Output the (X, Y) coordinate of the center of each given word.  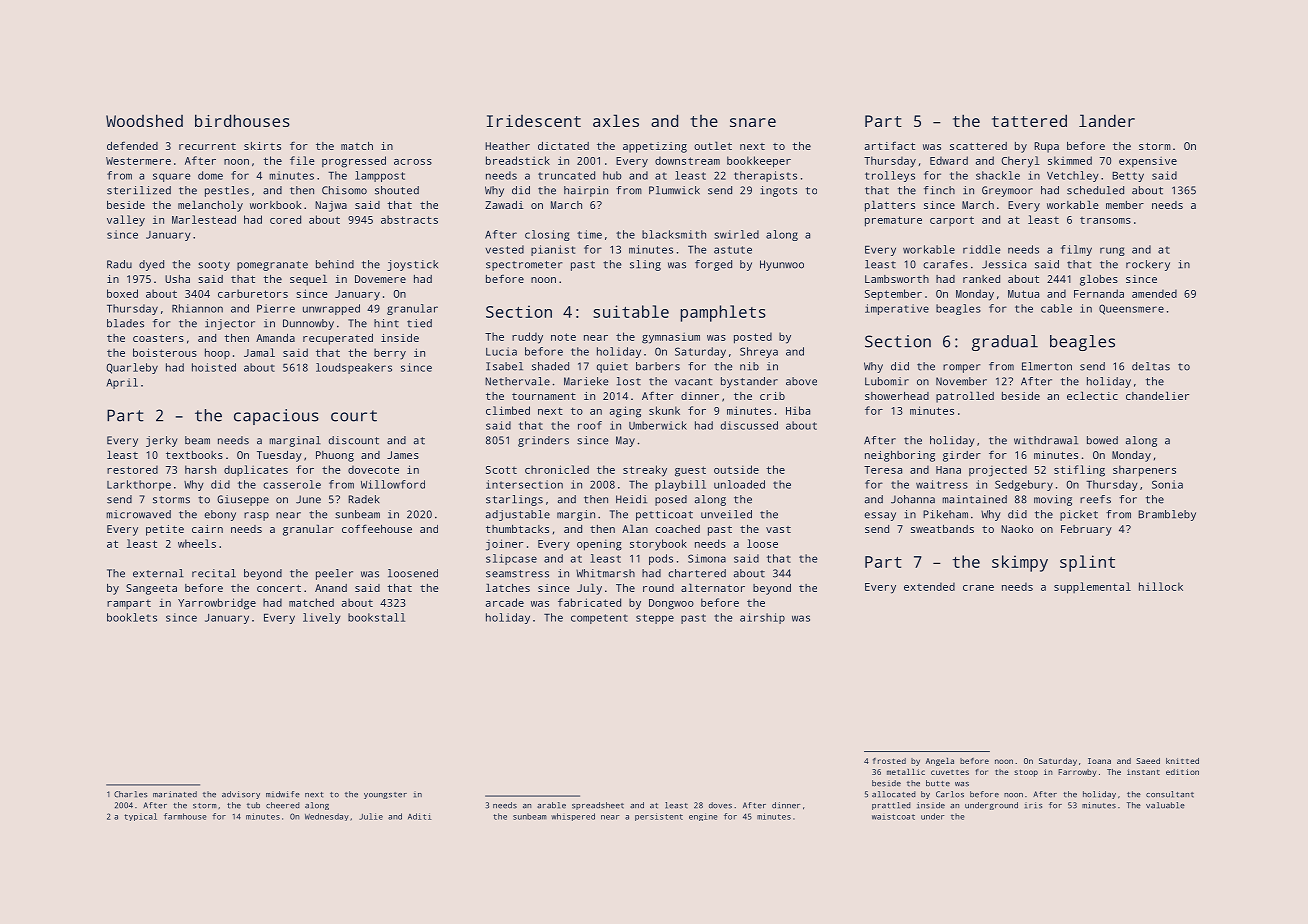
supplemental (1092, 588)
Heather (507, 146)
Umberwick (658, 425)
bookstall (376, 617)
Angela (940, 762)
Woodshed (144, 120)
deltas (1151, 366)
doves (720, 805)
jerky (162, 441)
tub (253, 805)
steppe (655, 619)
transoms (1105, 220)
